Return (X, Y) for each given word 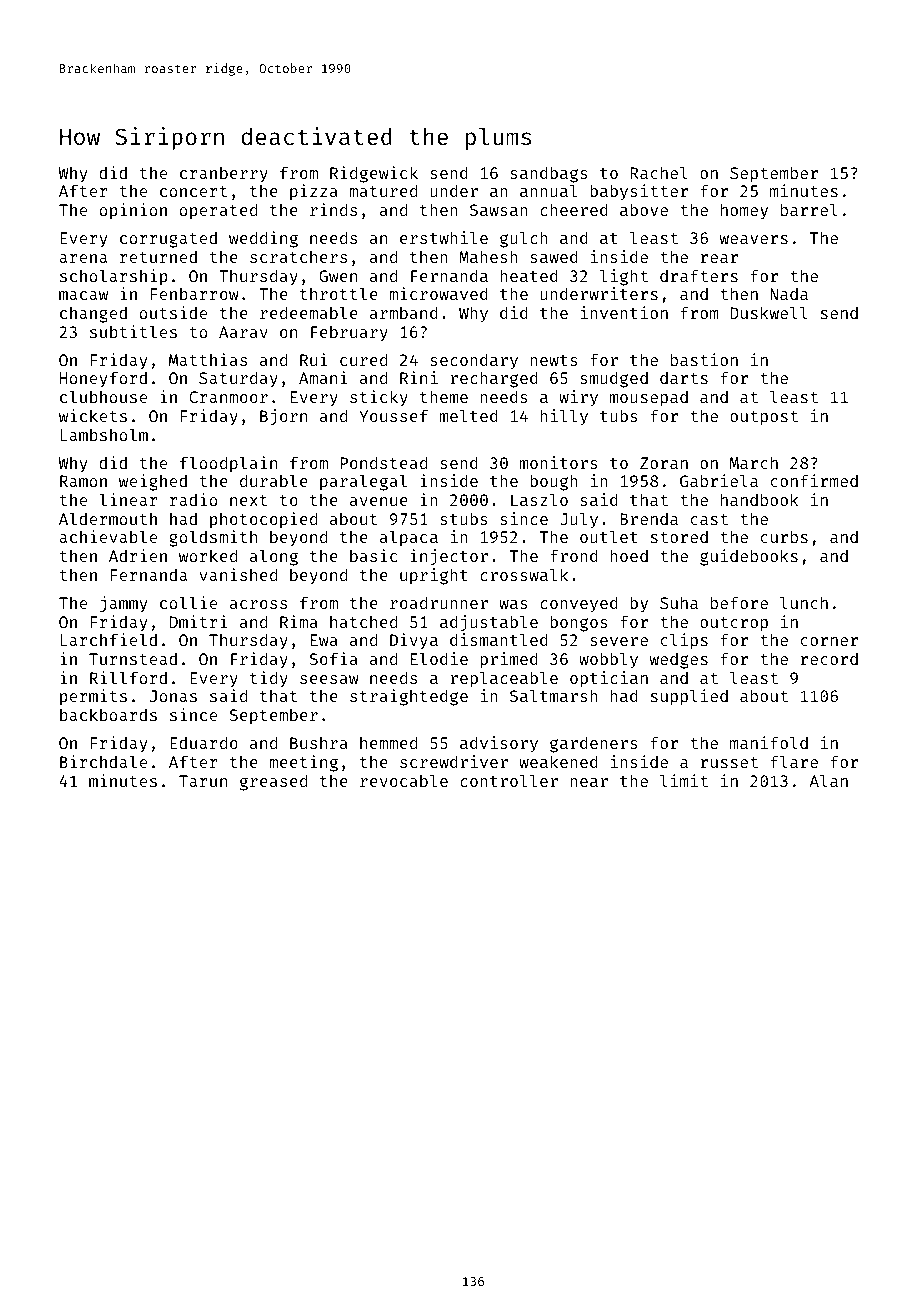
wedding (263, 239)
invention (624, 312)
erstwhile (444, 237)
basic (373, 555)
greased (273, 782)
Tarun (203, 781)
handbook (760, 499)
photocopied (263, 520)
